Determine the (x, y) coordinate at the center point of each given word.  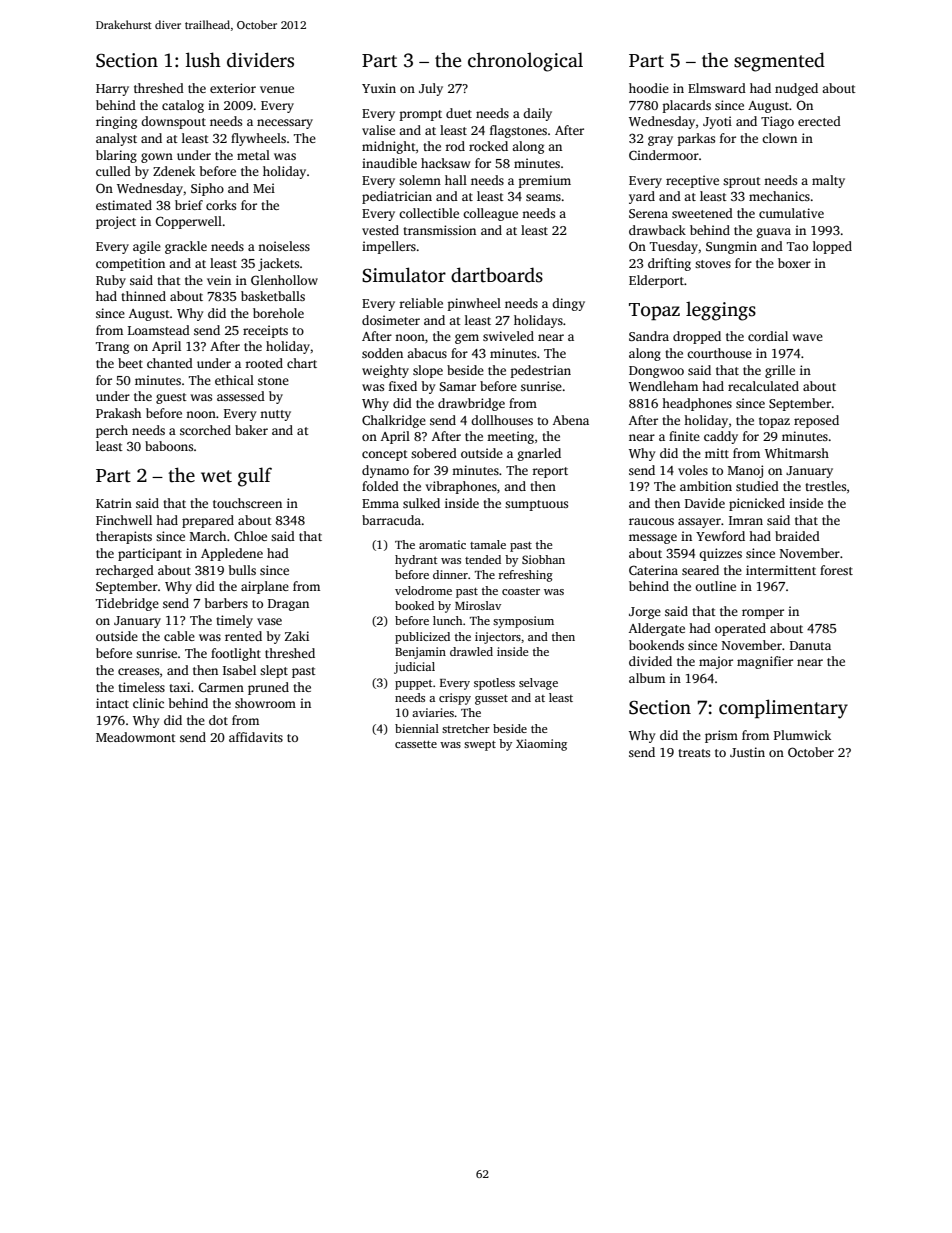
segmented (779, 62)
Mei (264, 188)
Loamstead (159, 330)
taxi (179, 687)
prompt (421, 115)
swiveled (508, 336)
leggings (721, 311)
